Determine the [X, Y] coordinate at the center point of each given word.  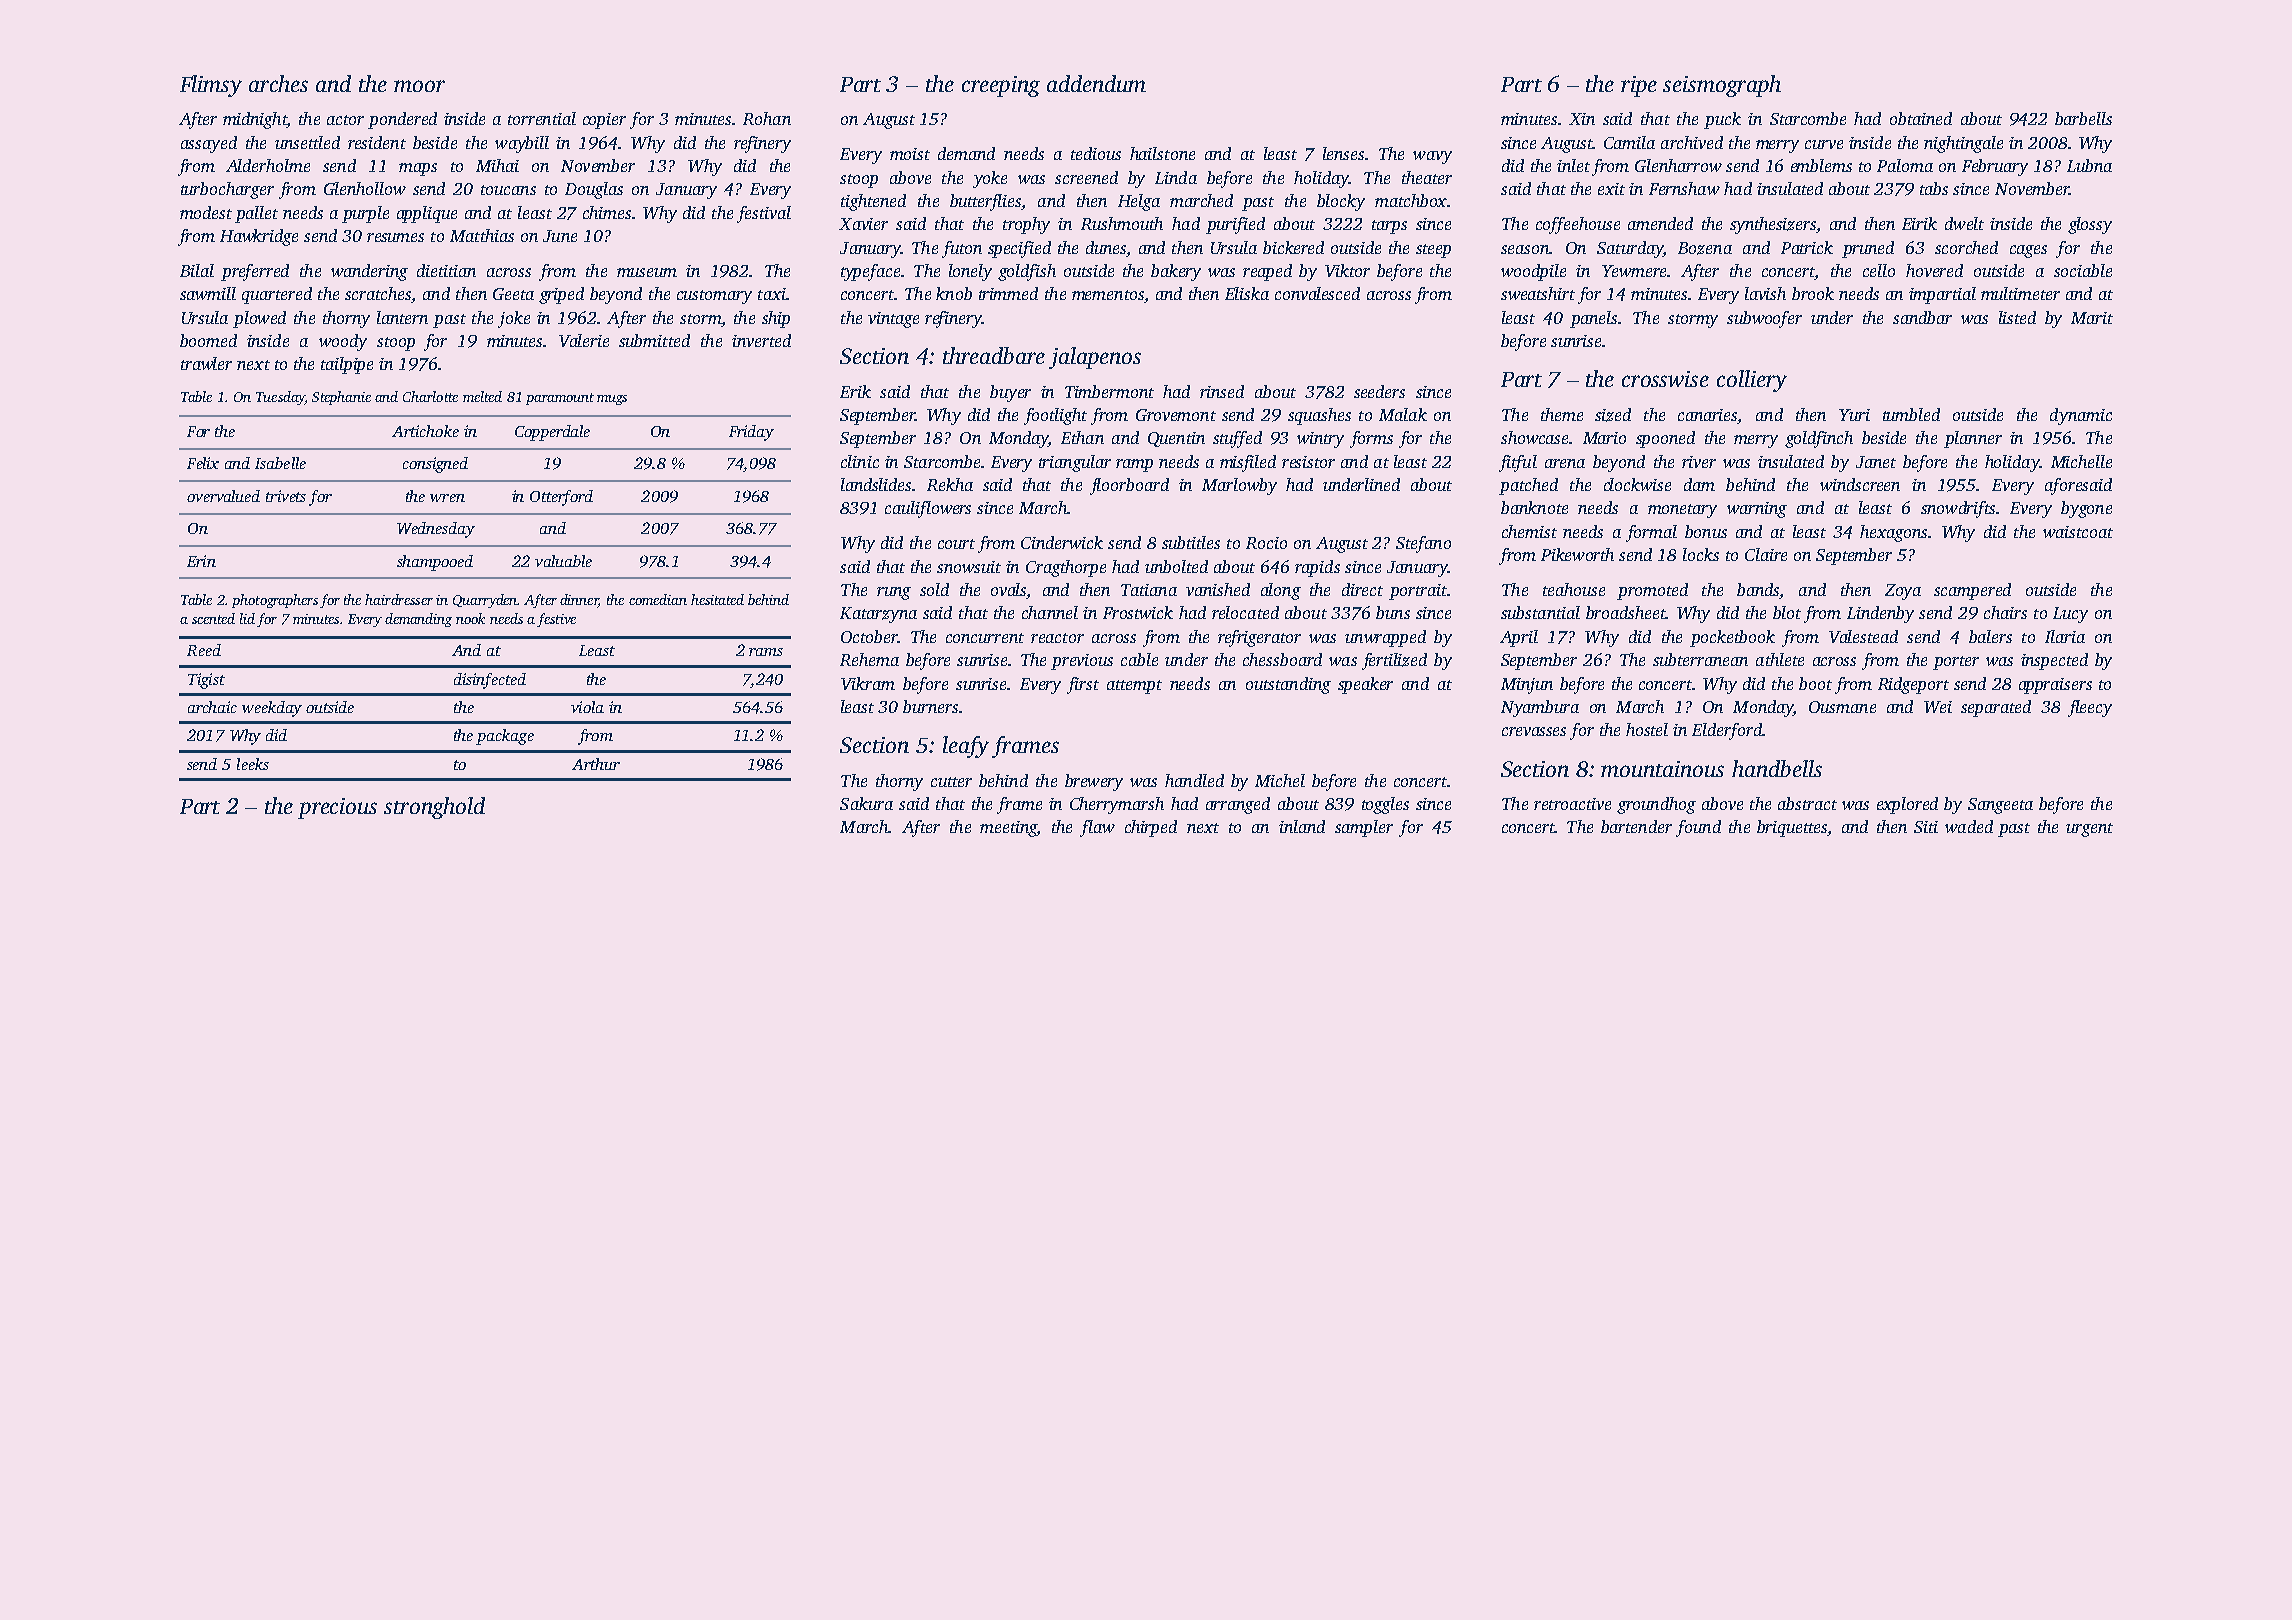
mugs [612, 400]
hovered [1934, 270]
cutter [951, 782]
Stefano [1423, 544]
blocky [1341, 202]
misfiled [1248, 463]
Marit [2092, 318]
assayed [209, 144]
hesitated [717, 599]
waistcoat [2078, 532]
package [505, 737]
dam [1699, 484]
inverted [761, 340]
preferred [255, 272]
